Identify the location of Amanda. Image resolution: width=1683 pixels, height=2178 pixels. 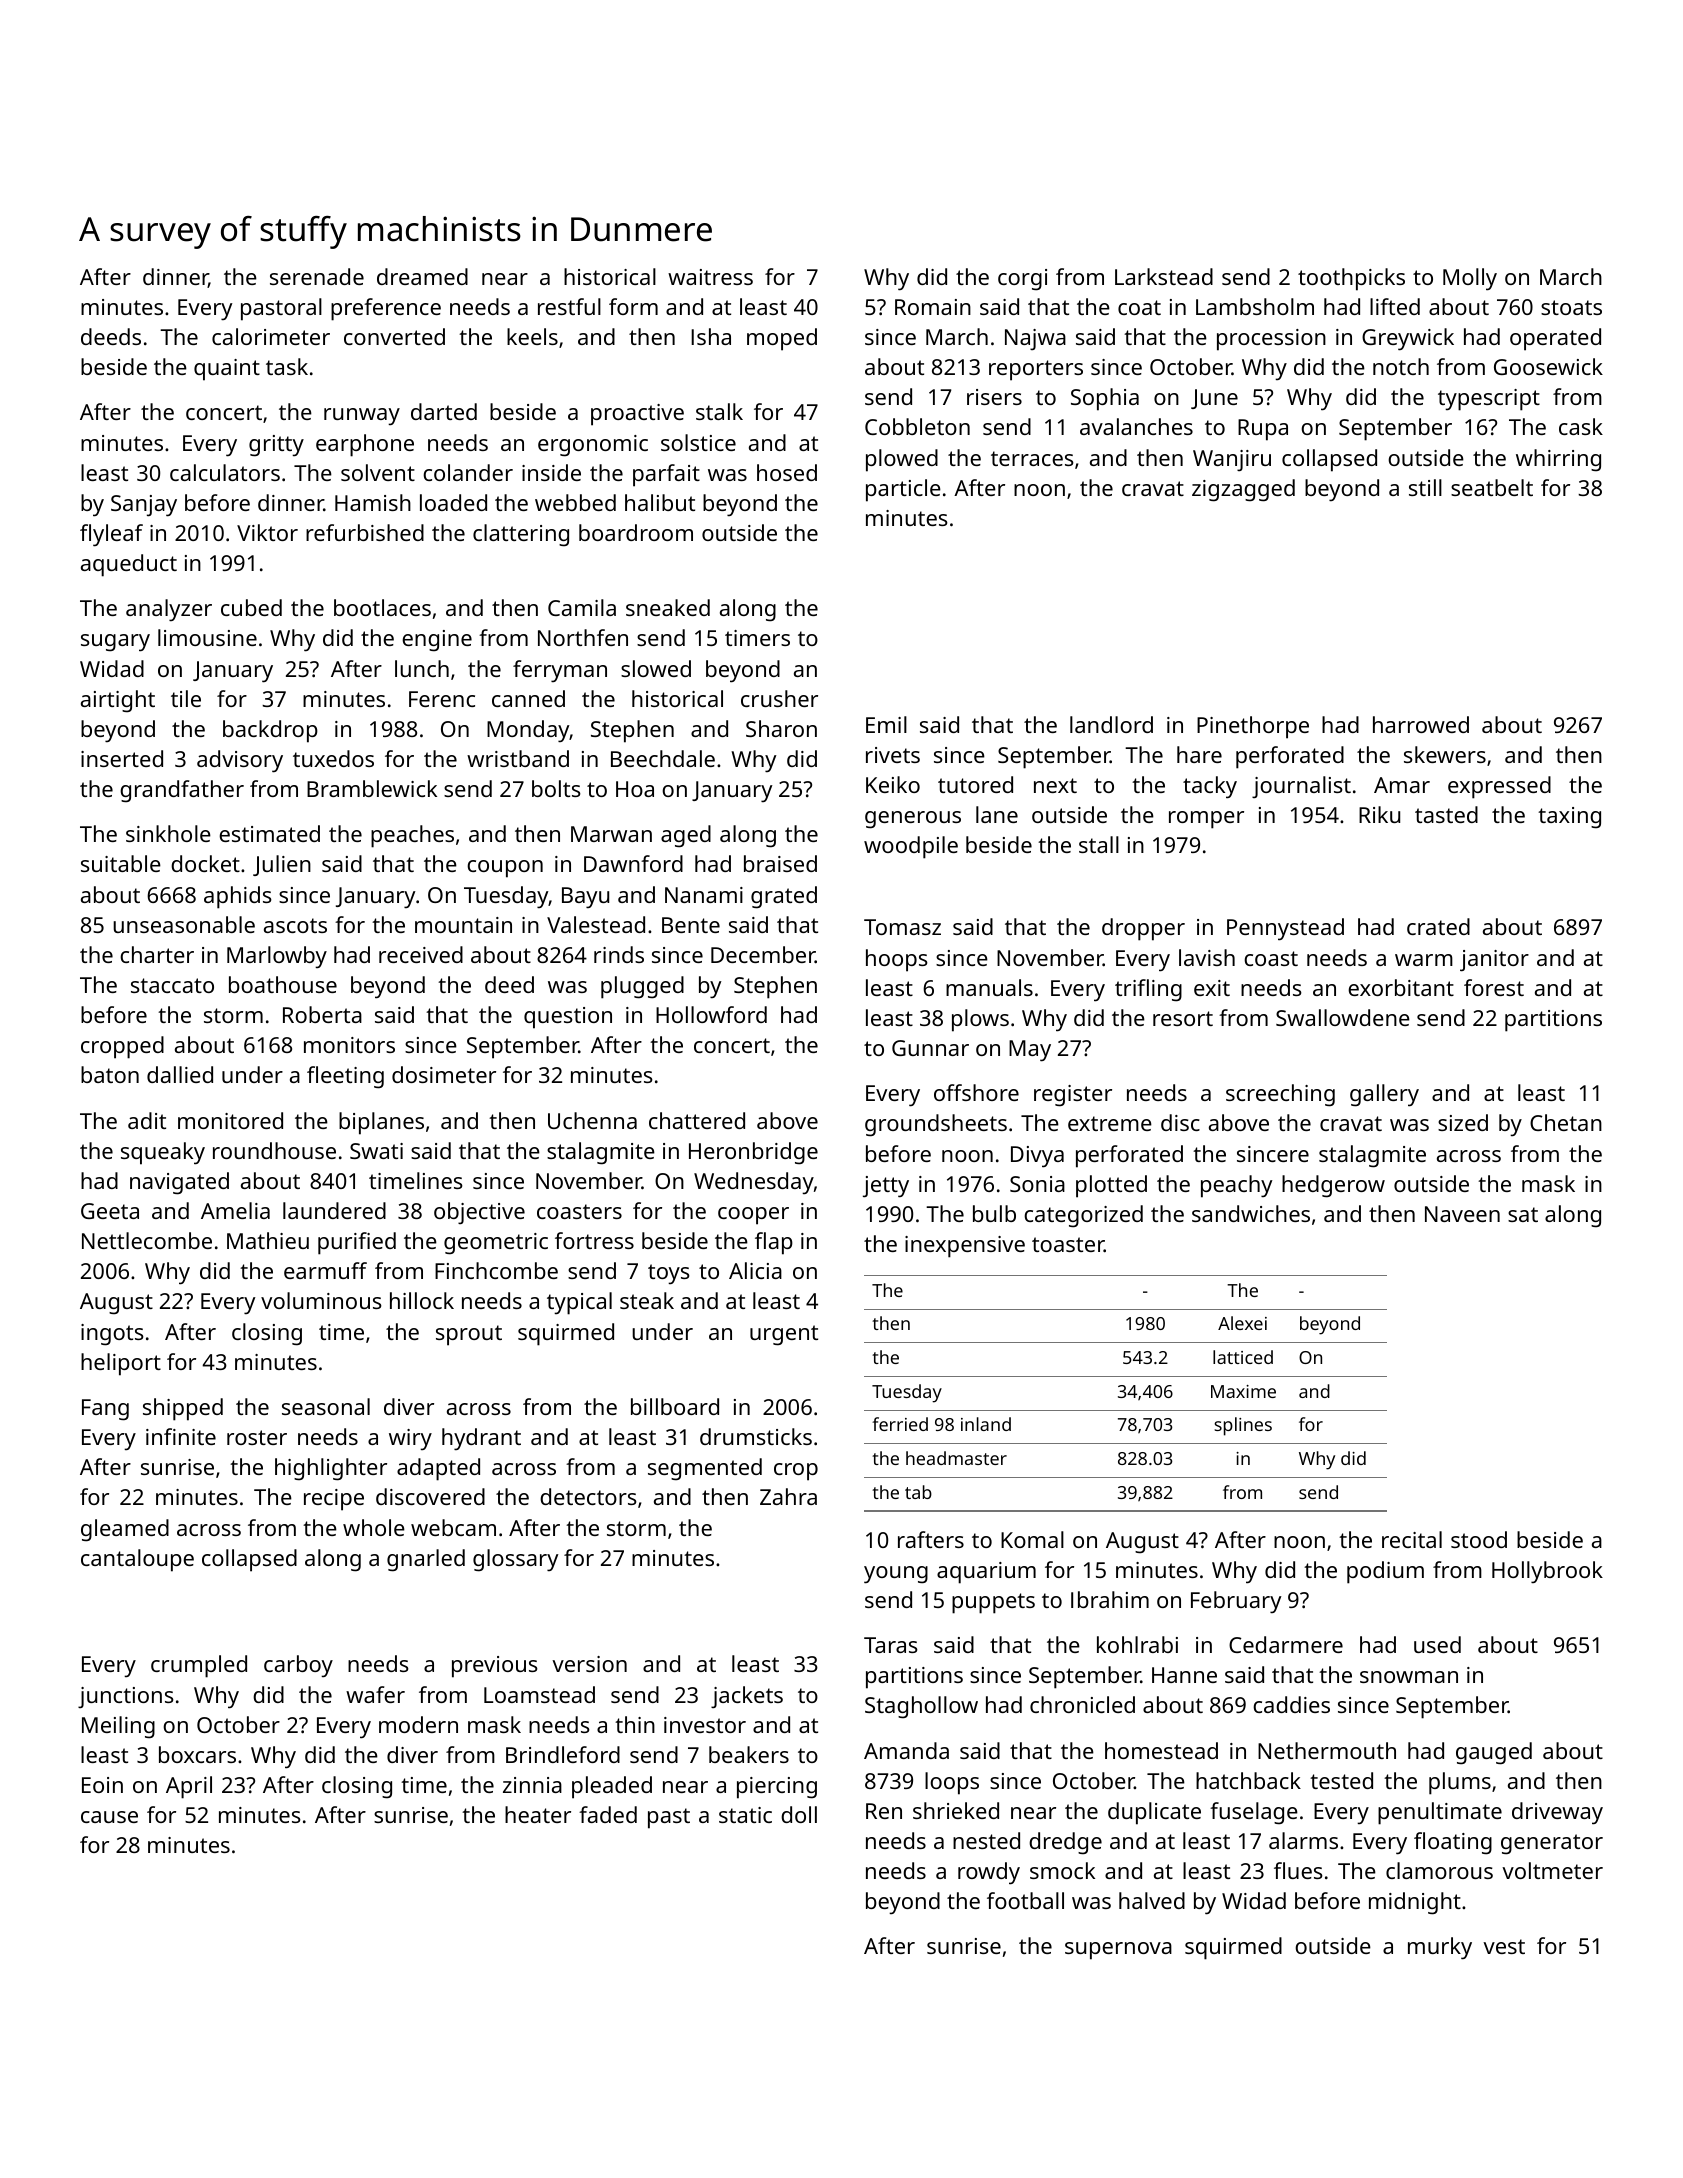
(906, 1750).
